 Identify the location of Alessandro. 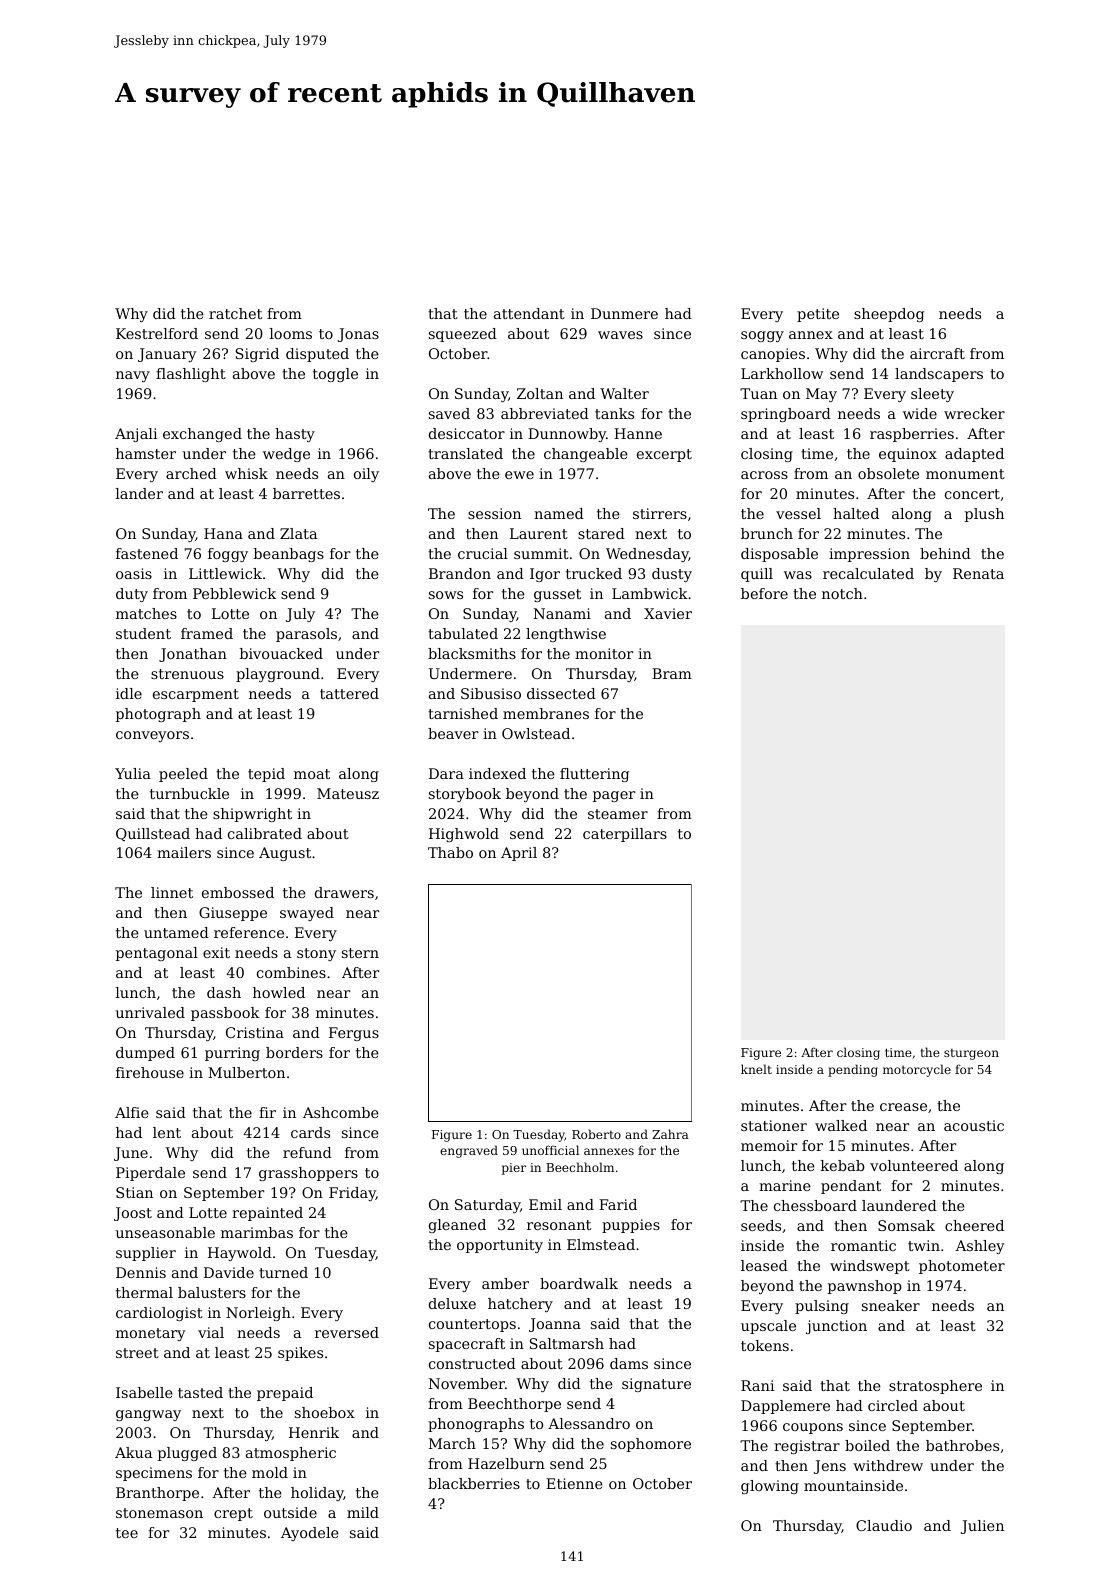
(589, 1423).
